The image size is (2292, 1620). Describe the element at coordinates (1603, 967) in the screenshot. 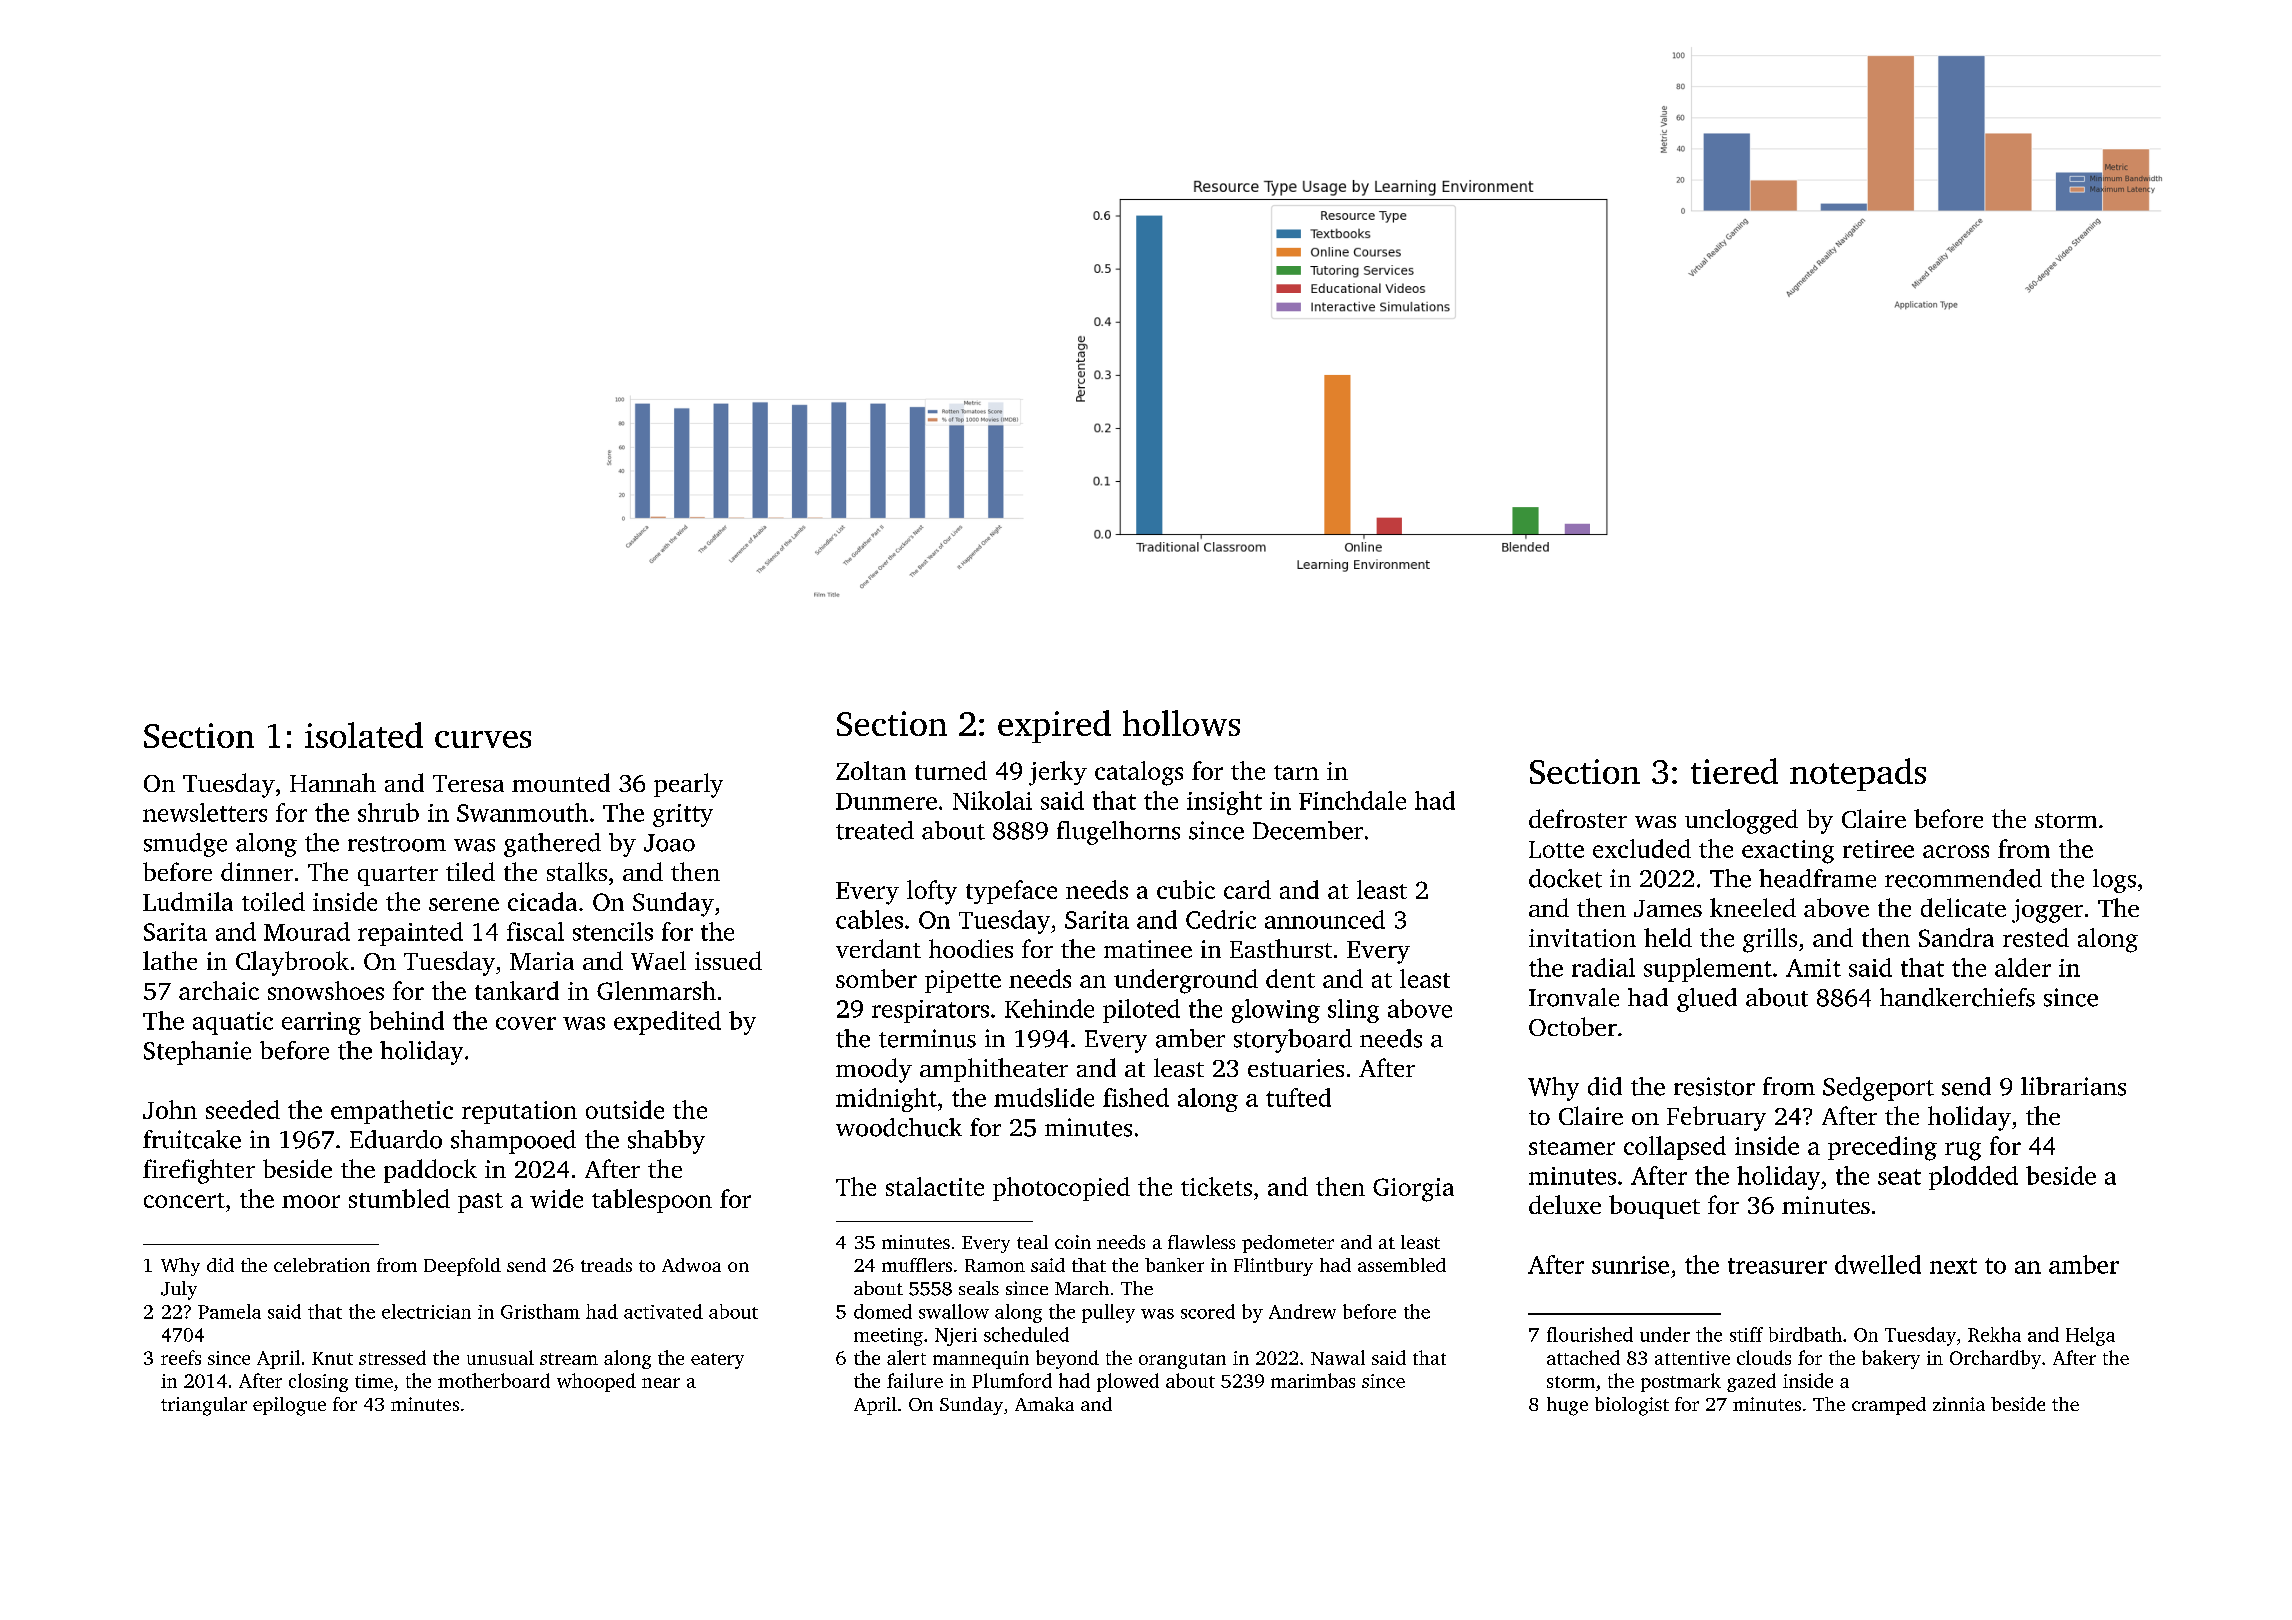

I see `radial` at that location.
